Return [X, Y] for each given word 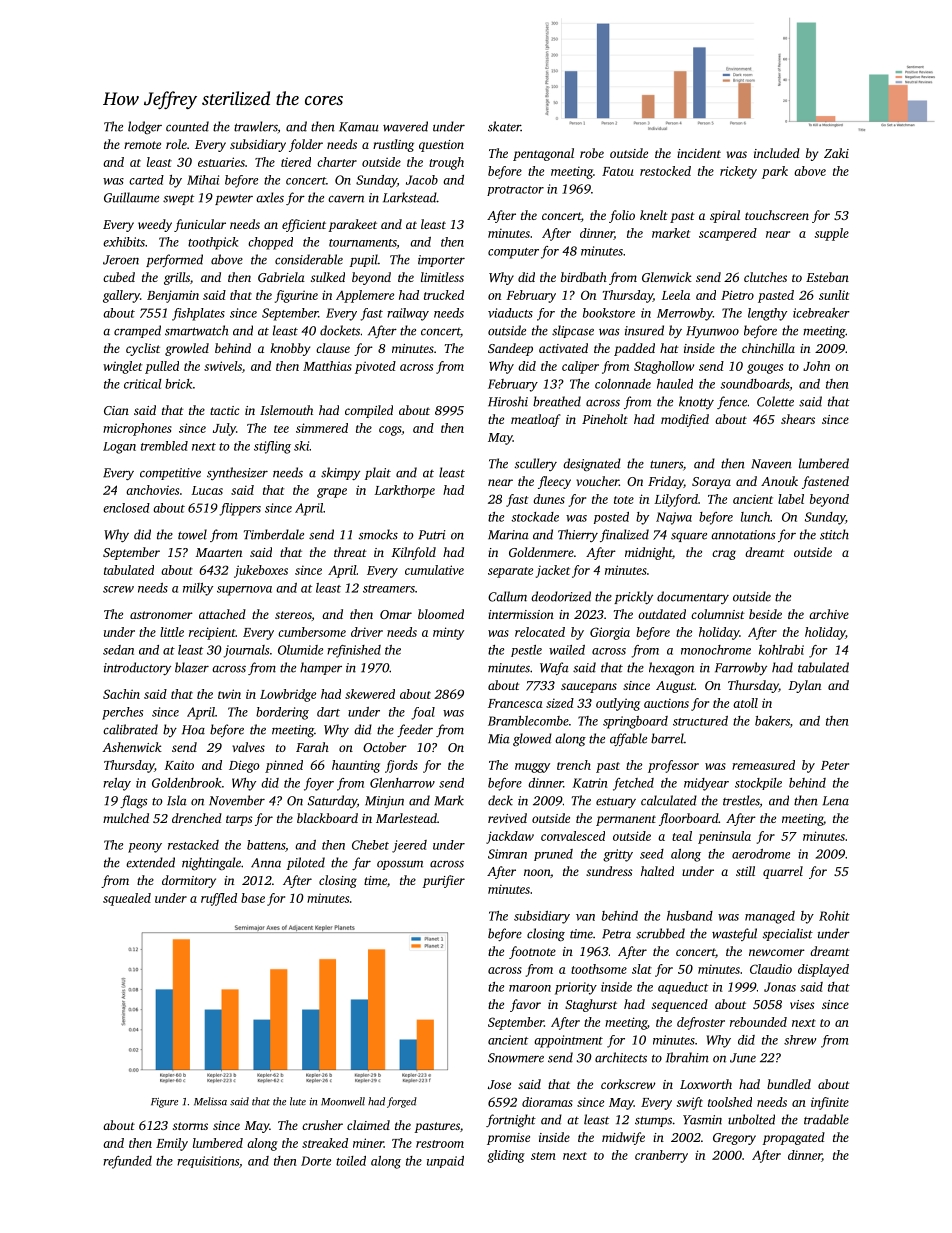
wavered [405, 126]
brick [178, 384]
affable [628, 739]
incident [699, 153]
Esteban [827, 277]
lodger [145, 127]
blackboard [327, 818]
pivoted [375, 367]
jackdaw [510, 837]
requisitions [208, 1162]
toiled [351, 1161]
